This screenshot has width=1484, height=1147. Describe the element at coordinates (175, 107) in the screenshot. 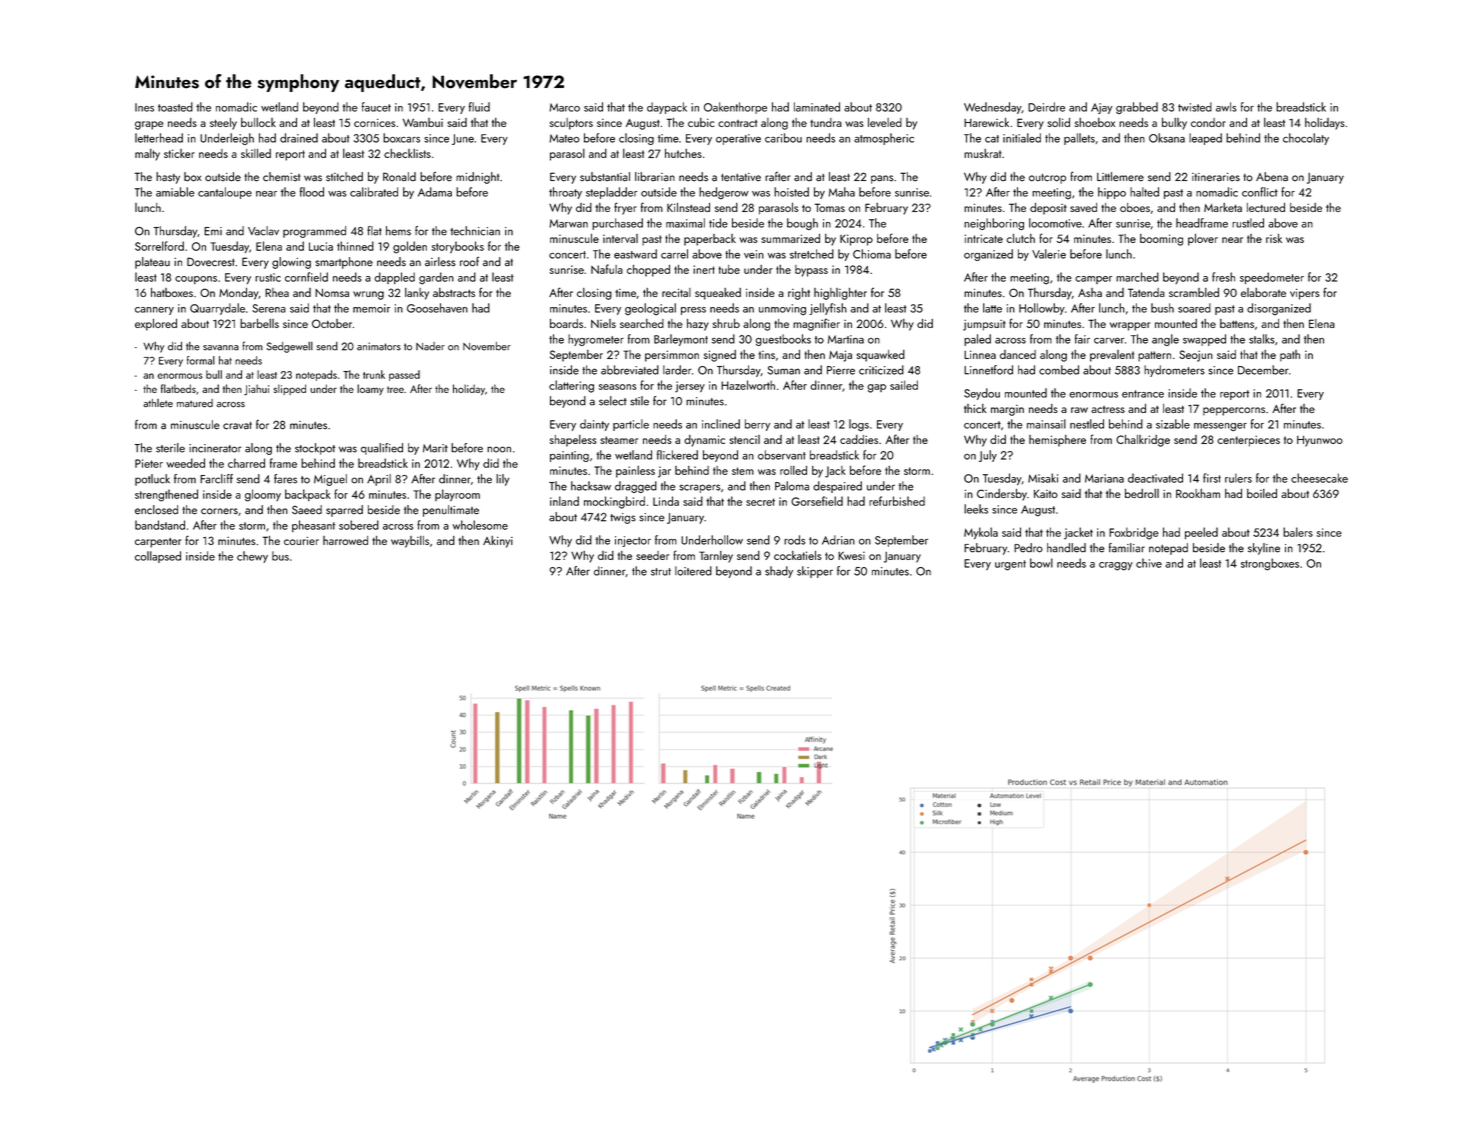

I see `toasted` at that location.
